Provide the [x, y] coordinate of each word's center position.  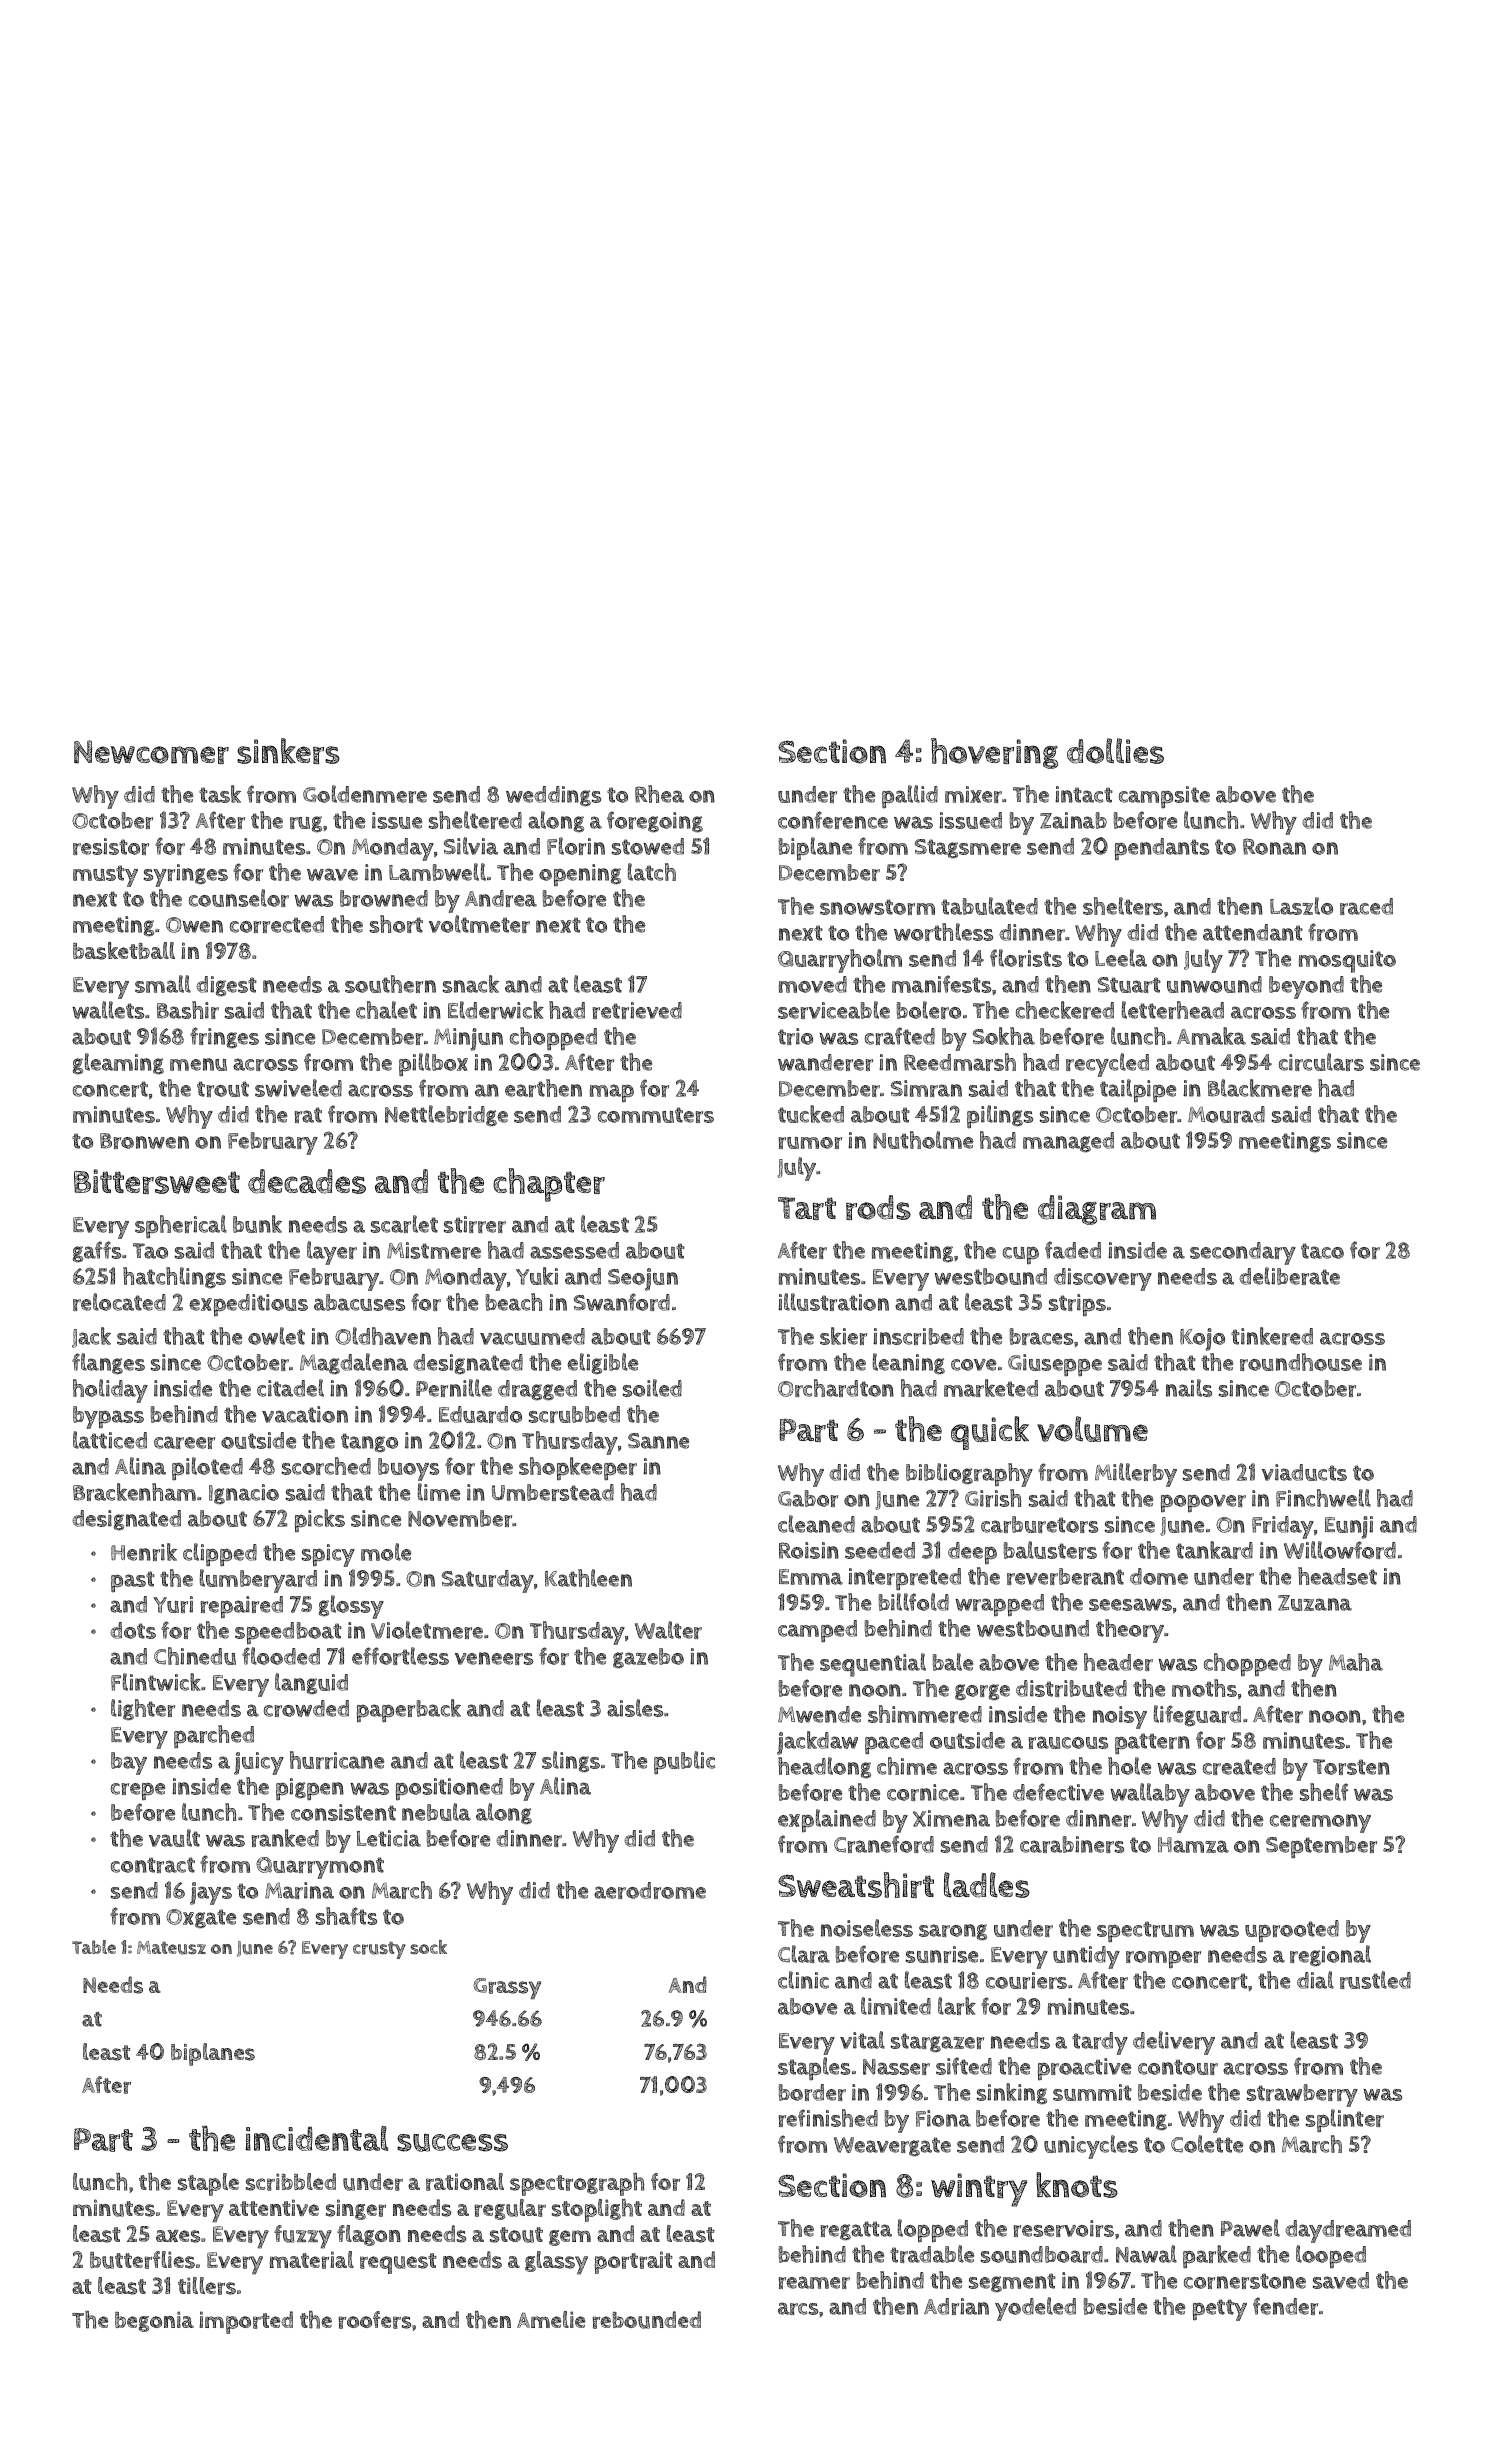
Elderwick [496, 1010]
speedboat [288, 1633]
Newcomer [151, 752]
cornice [923, 1792]
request [398, 2263]
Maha [1356, 1662]
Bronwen [144, 1141]
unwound [1214, 984]
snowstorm [877, 907]
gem [570, 2238]
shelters [1123, 906]
